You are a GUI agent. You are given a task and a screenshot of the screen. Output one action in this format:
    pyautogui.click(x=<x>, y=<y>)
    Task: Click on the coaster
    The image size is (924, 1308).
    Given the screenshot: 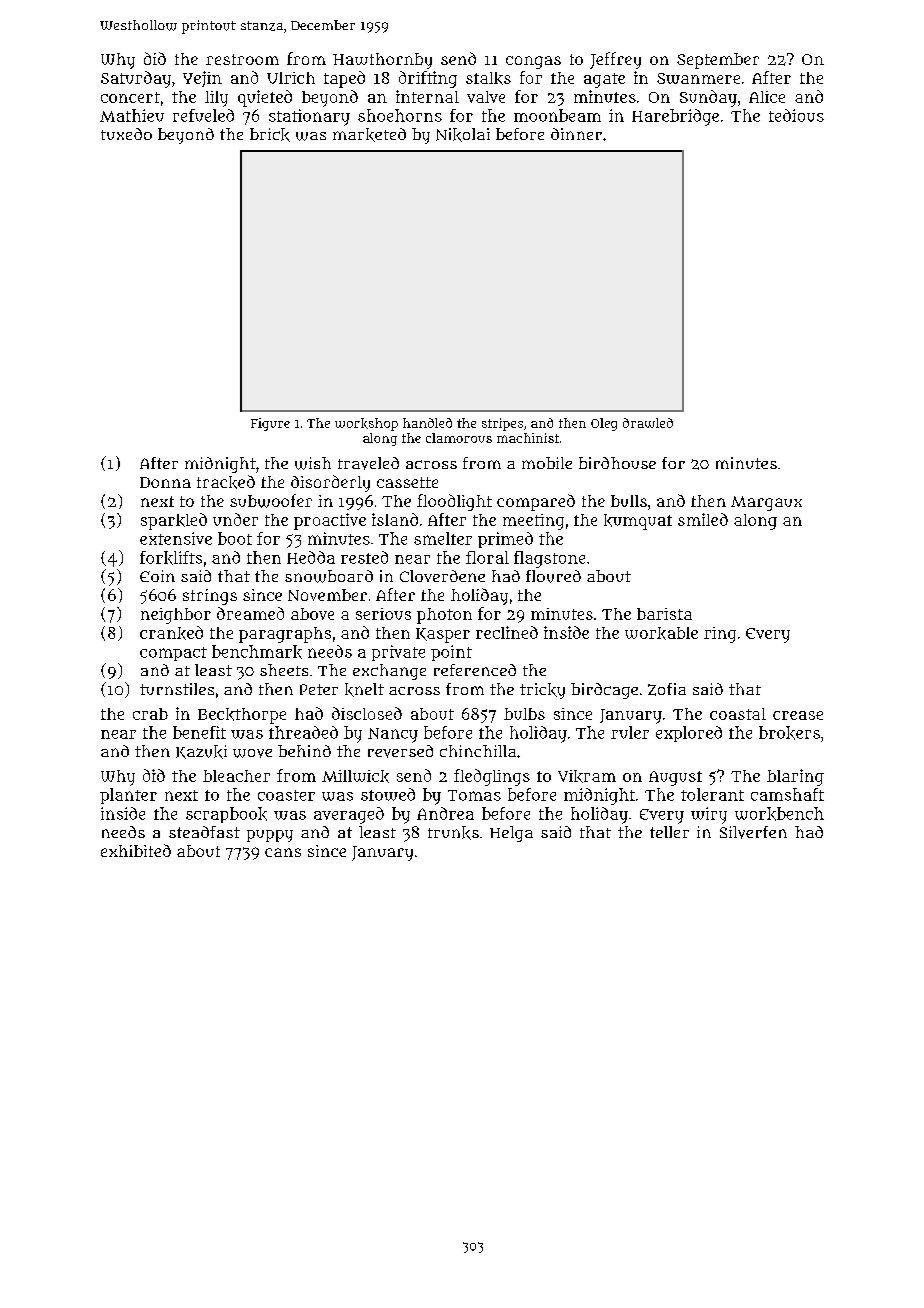 What is the action you would take?
    pyautogui.click(x=286, y=795)
